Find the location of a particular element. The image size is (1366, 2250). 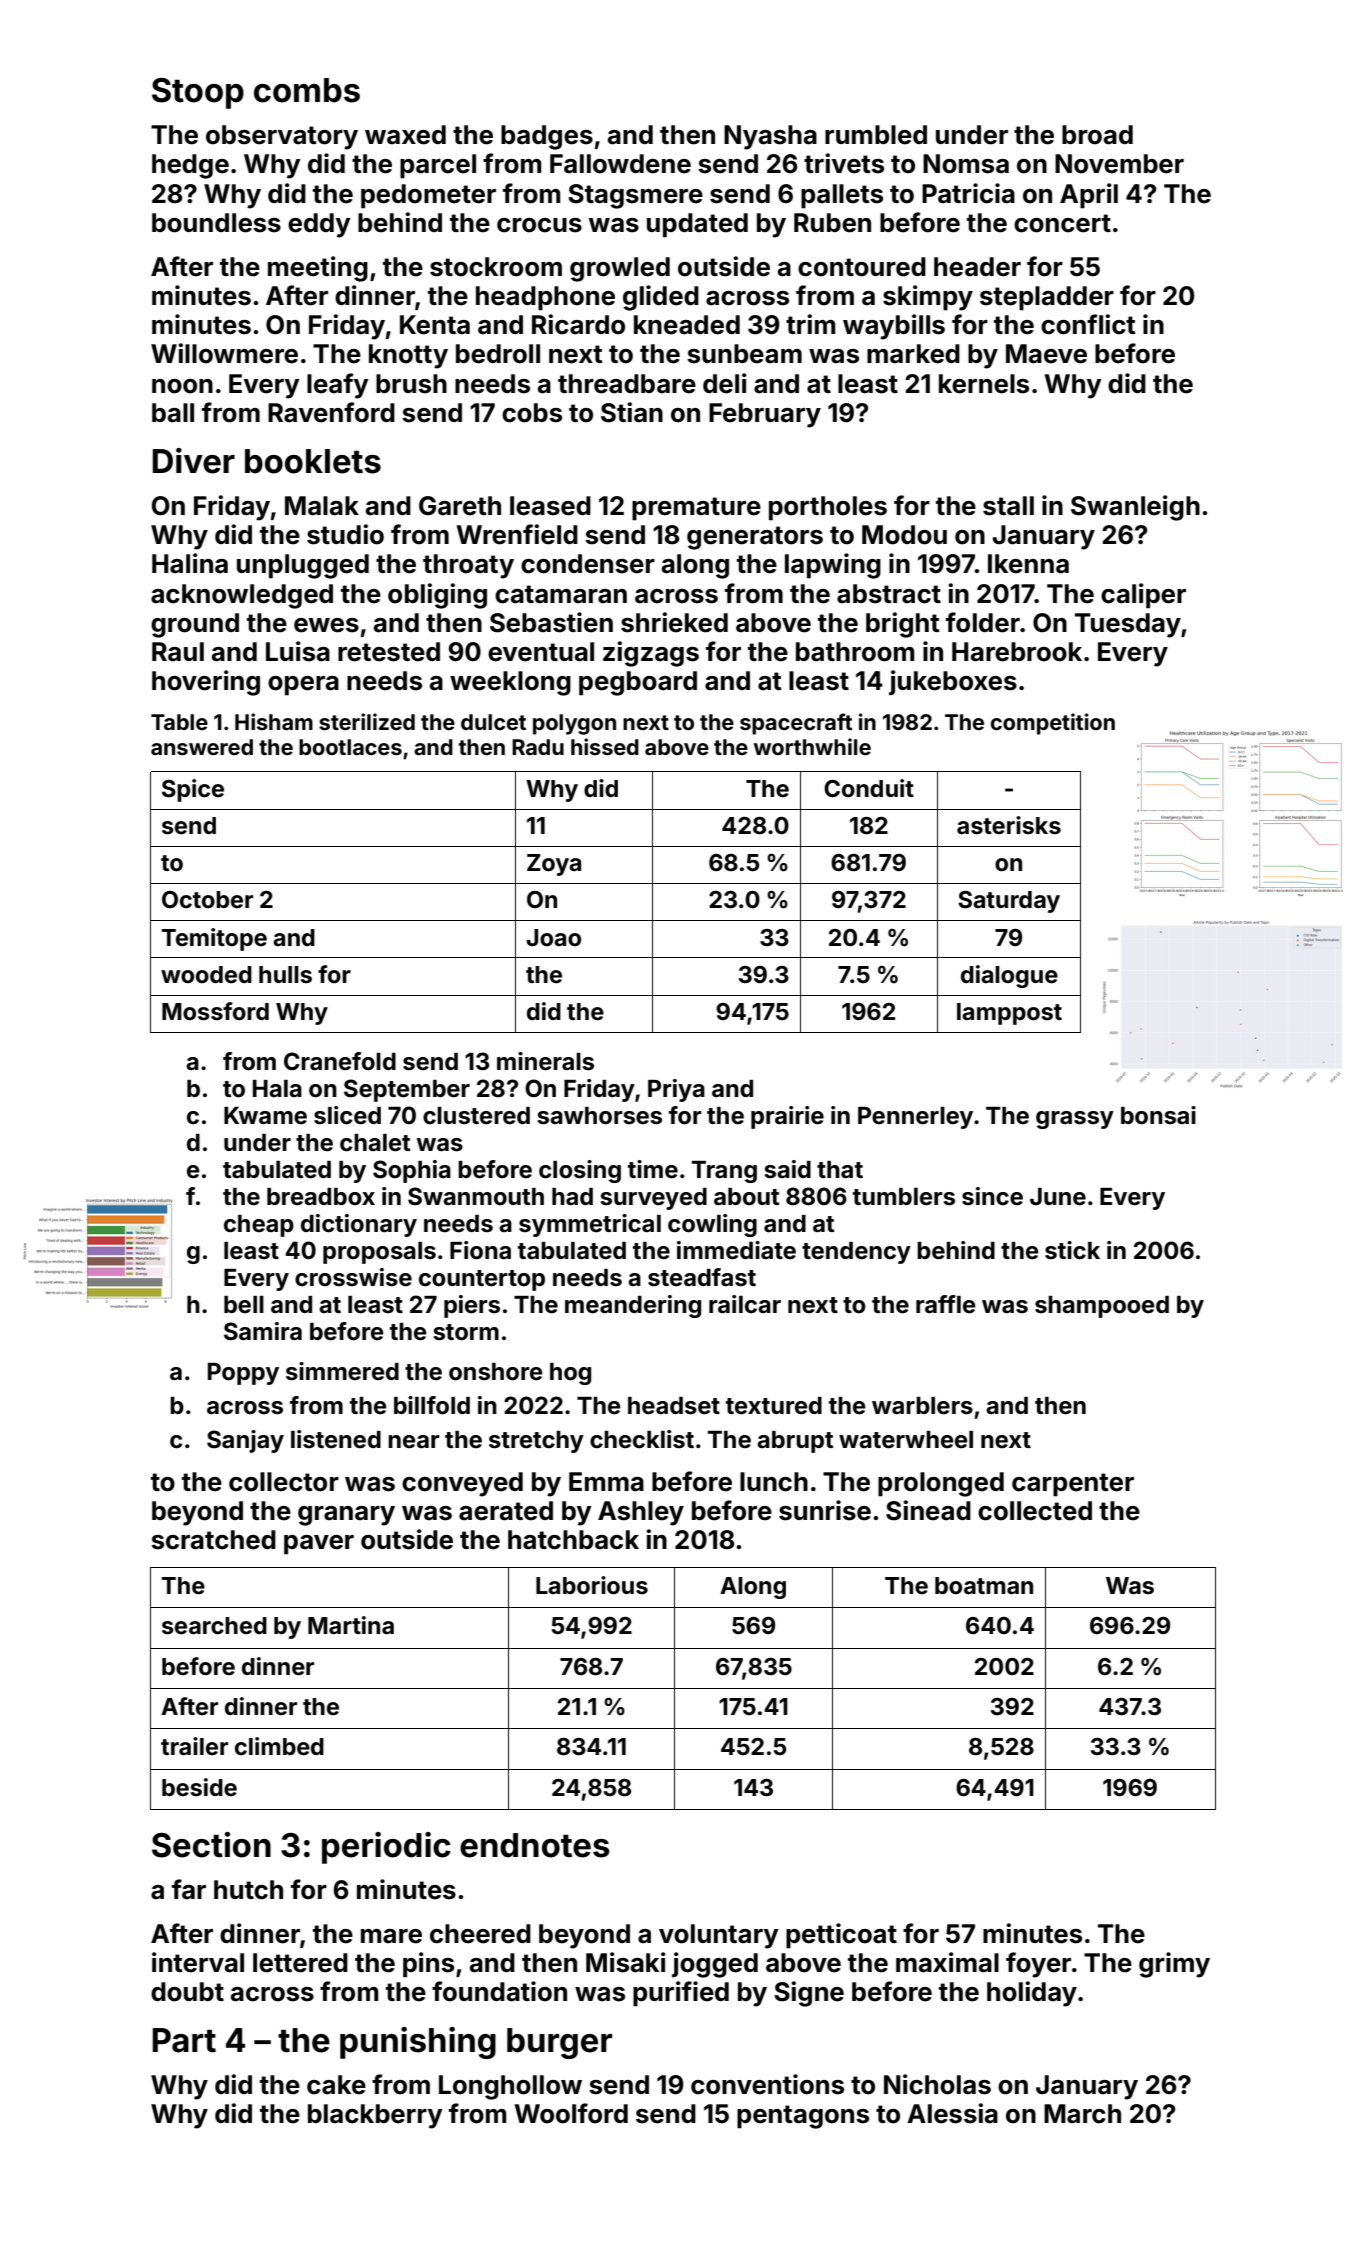

Trang is located at coordinates (724, 1172).
